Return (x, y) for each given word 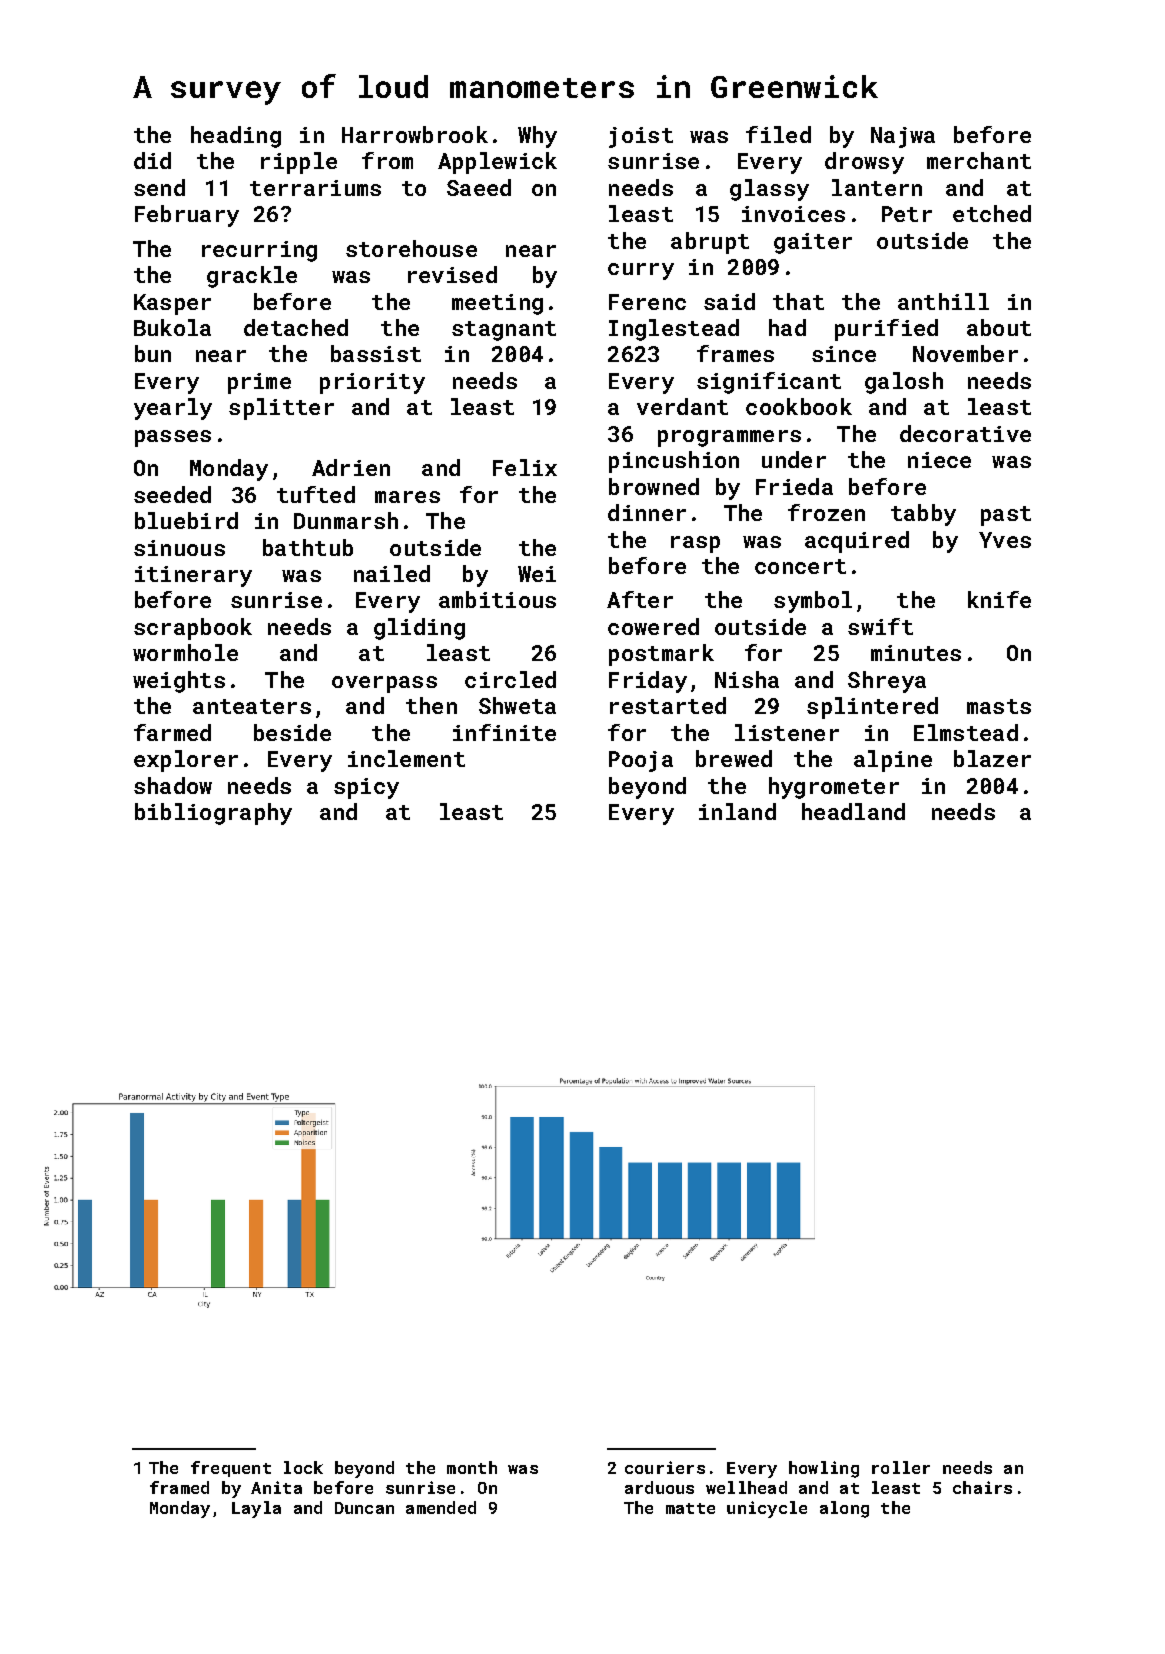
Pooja (641, 761)
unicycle (767, 1509)
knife (999, 599)
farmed (172, 732)
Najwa (903, 137)
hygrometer (834, 788)
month (472, 1467)
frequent (231, 1469)
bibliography (213, 814)
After (640, 599)
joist (641, 137)
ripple (299, 163)
